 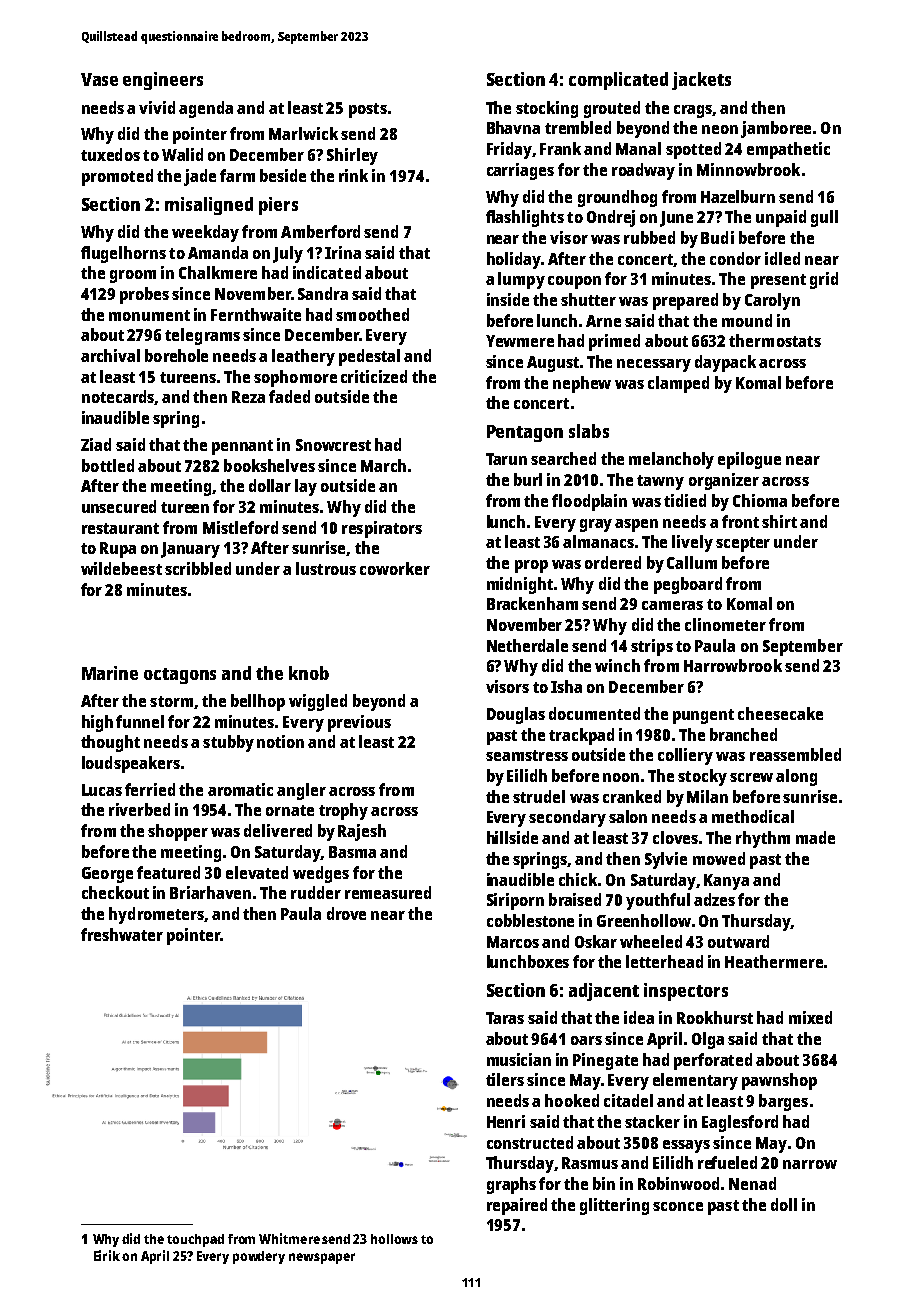 What do you see at coordinates (353, 175) in the screenshot?
I see `rink` at bounding box center [353, 175].
